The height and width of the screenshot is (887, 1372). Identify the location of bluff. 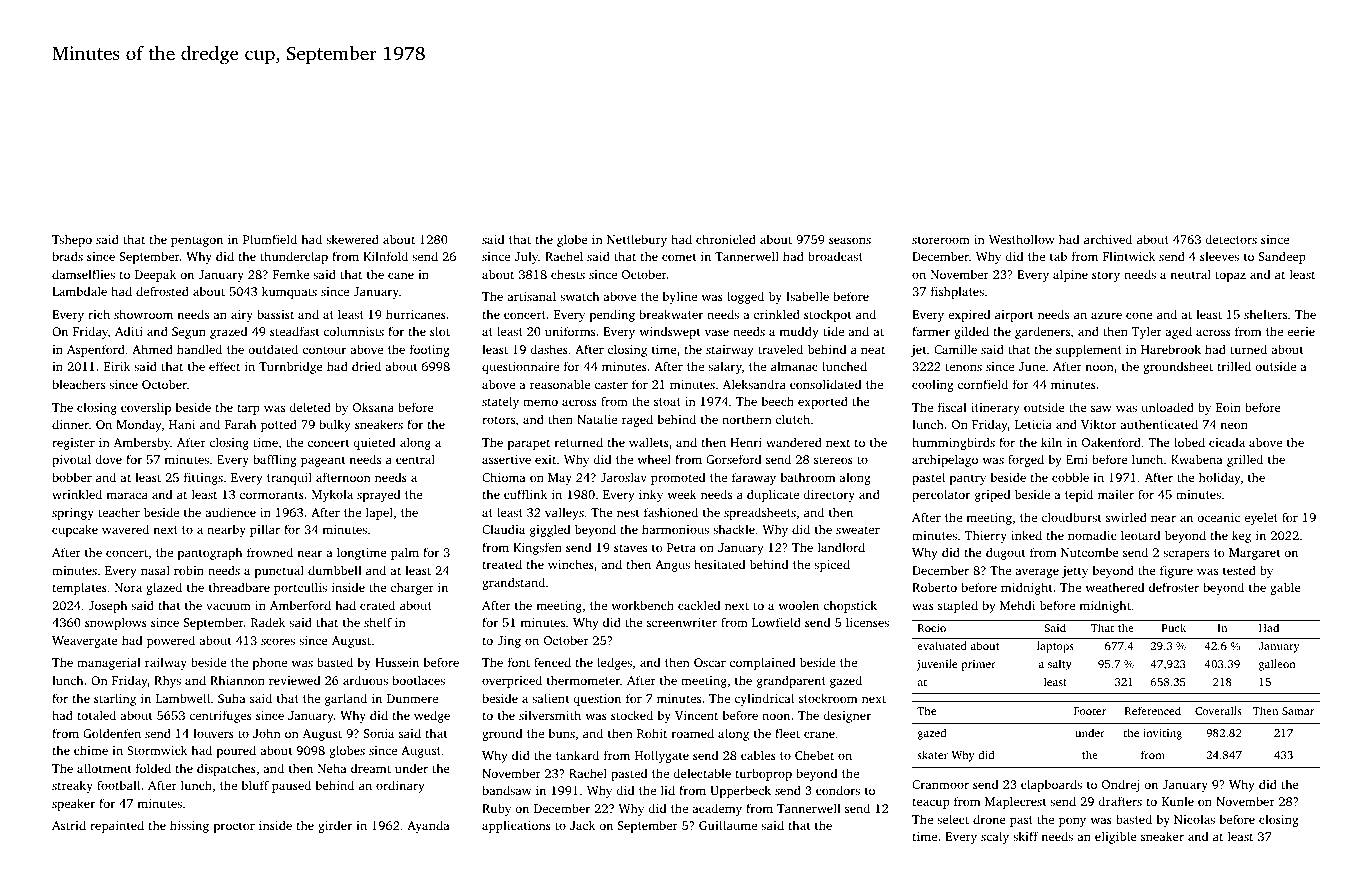
(255, 785).
